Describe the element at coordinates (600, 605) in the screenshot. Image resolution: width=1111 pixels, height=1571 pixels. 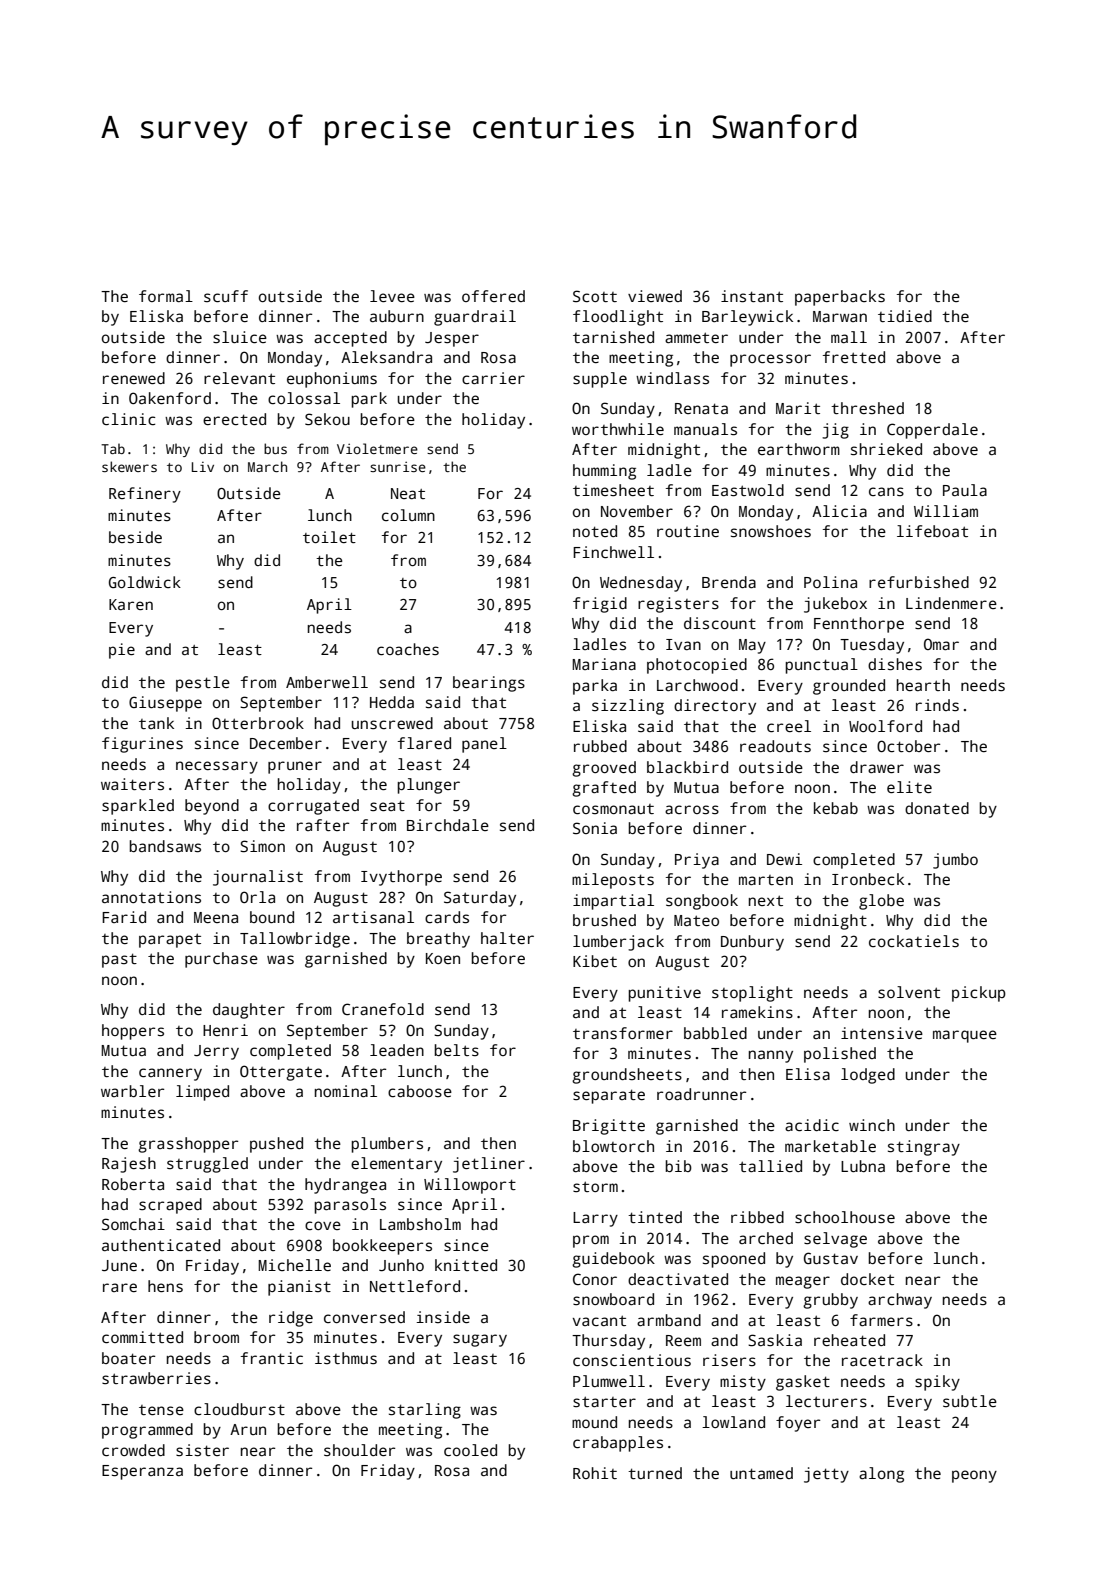
I see `frigid` at that location.
